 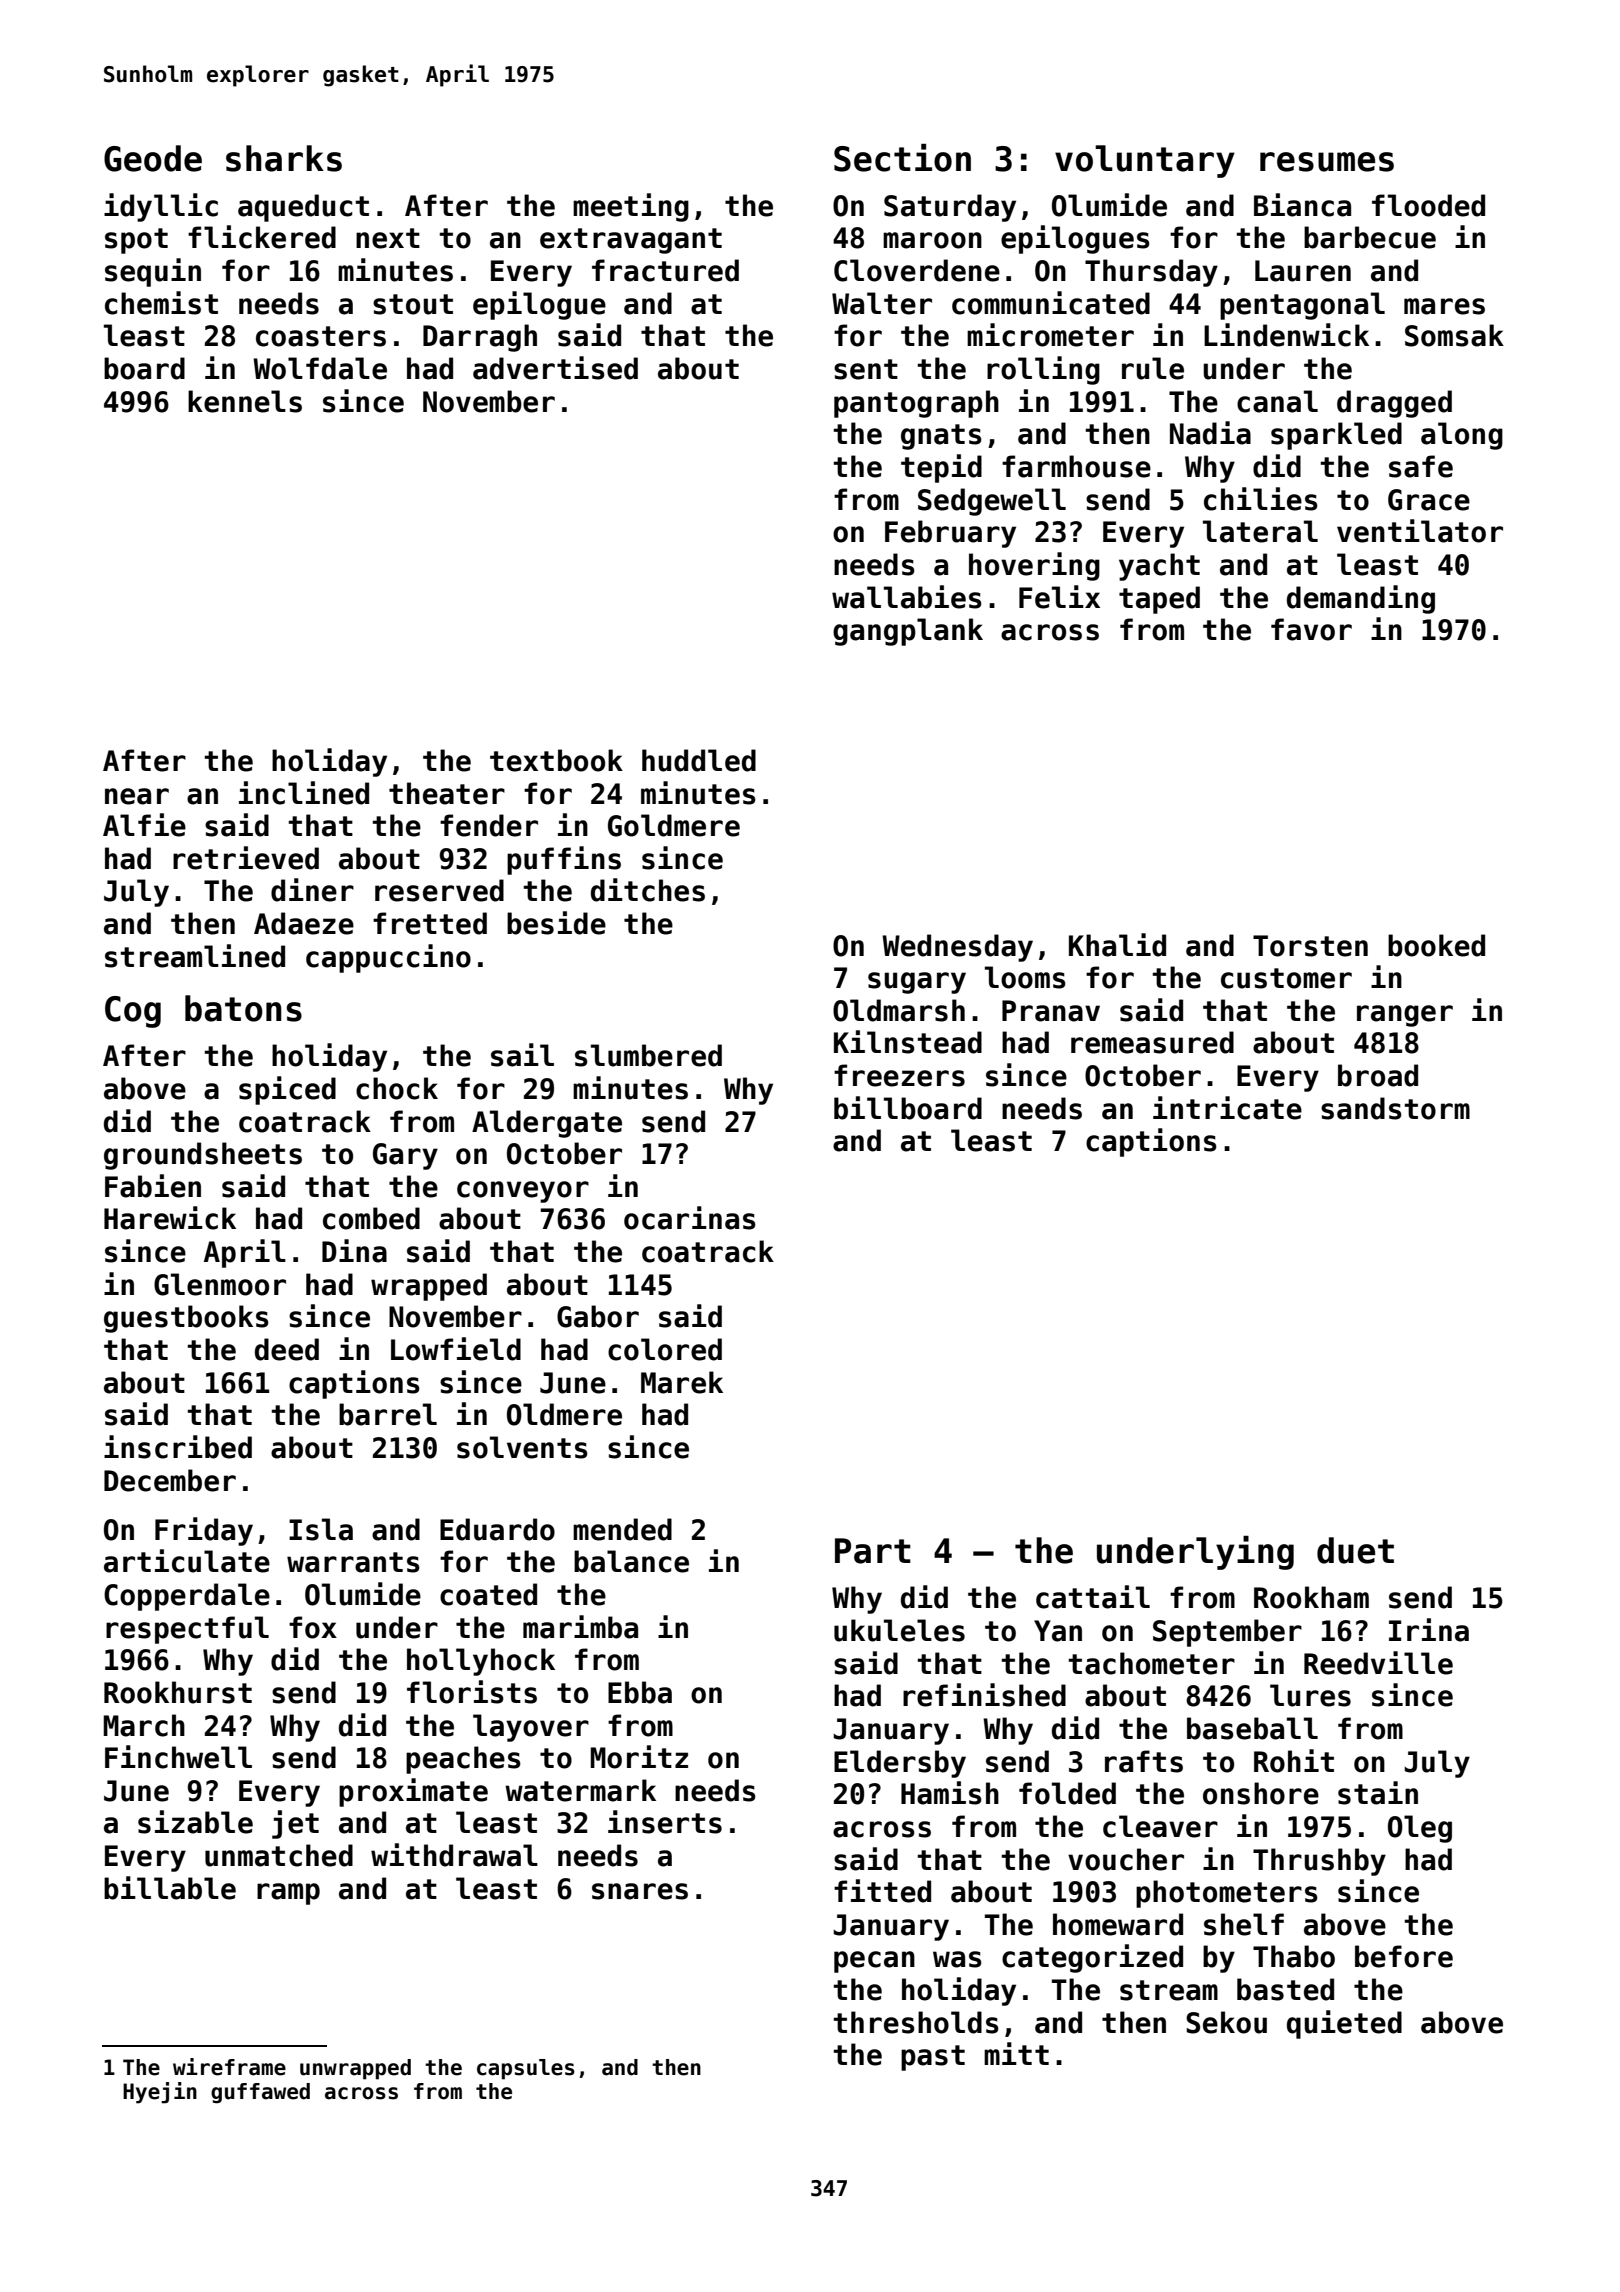 I want to click on Harewick, so click(x=170, y=1218).
